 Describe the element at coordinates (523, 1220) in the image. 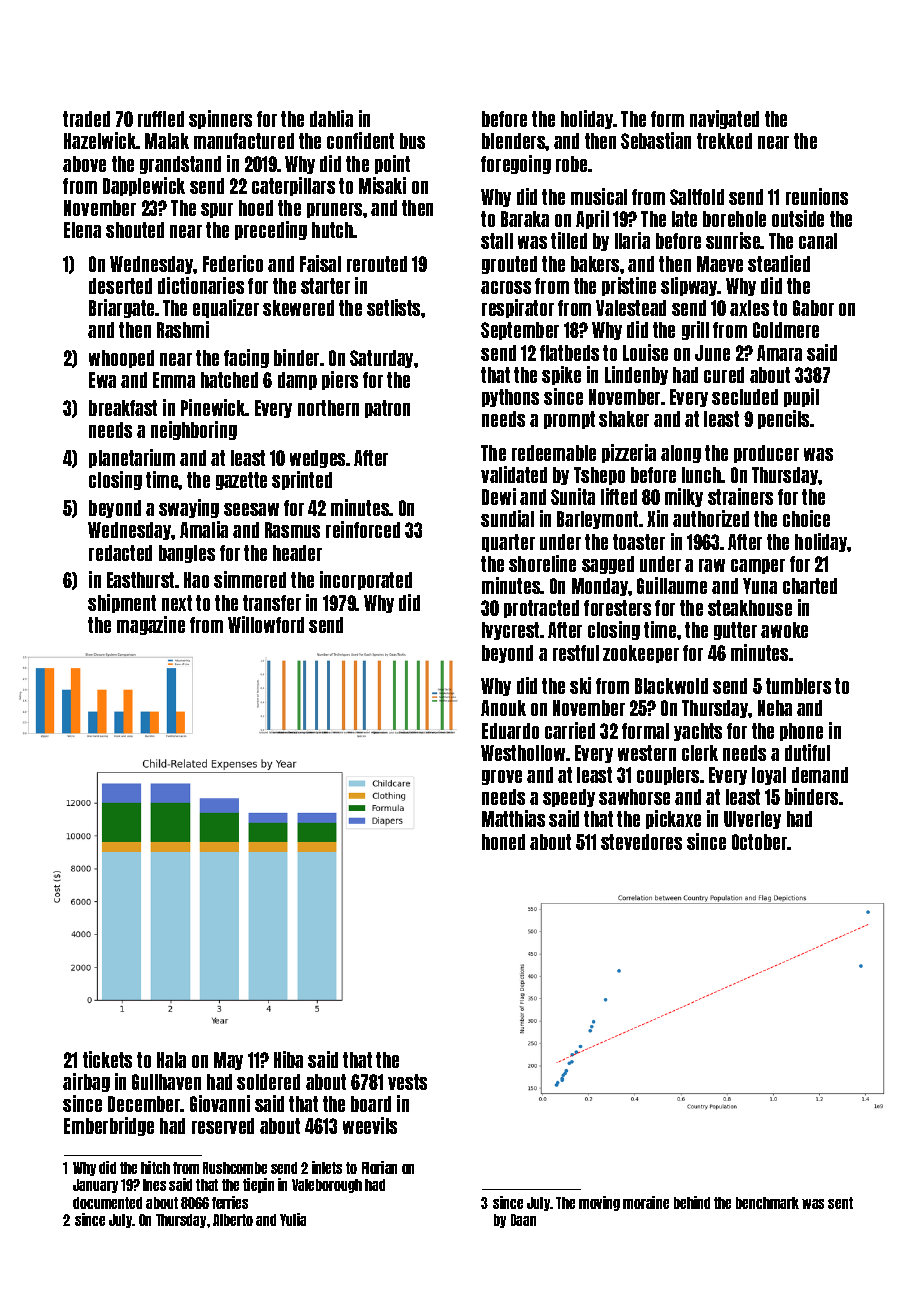

I see `Daan` at that location.
